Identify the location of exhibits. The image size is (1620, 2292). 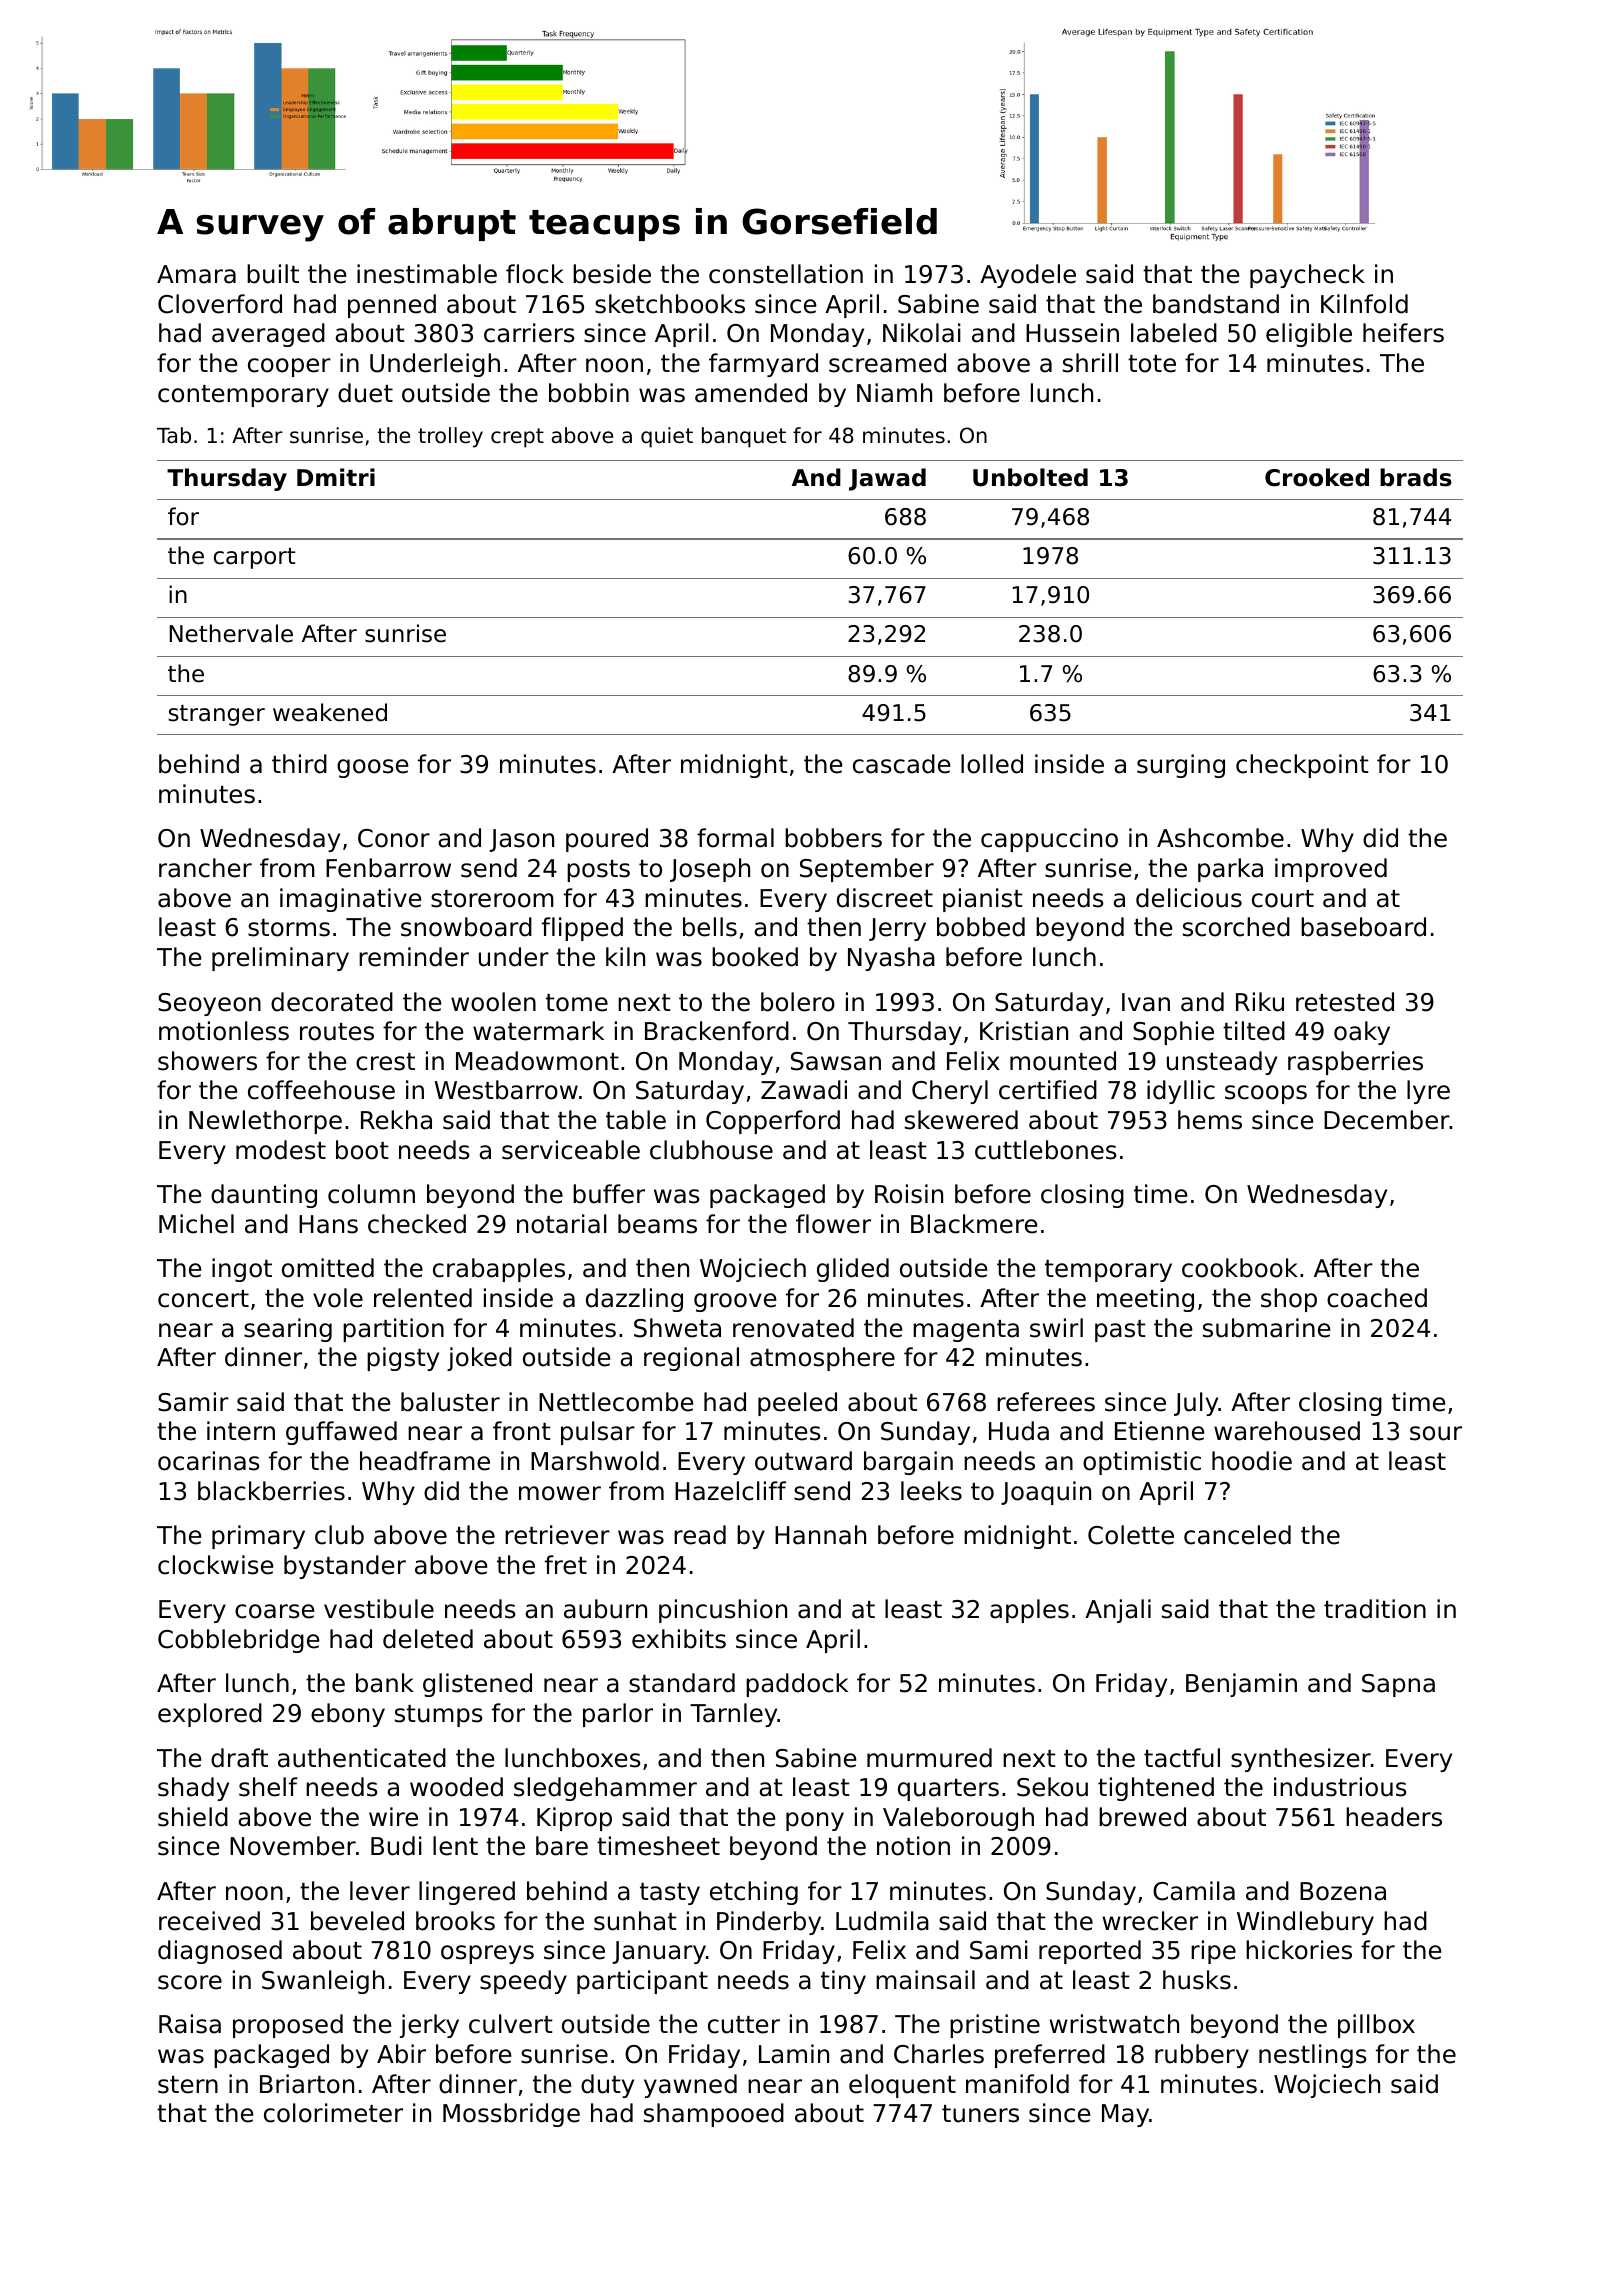
(679, 1639).
